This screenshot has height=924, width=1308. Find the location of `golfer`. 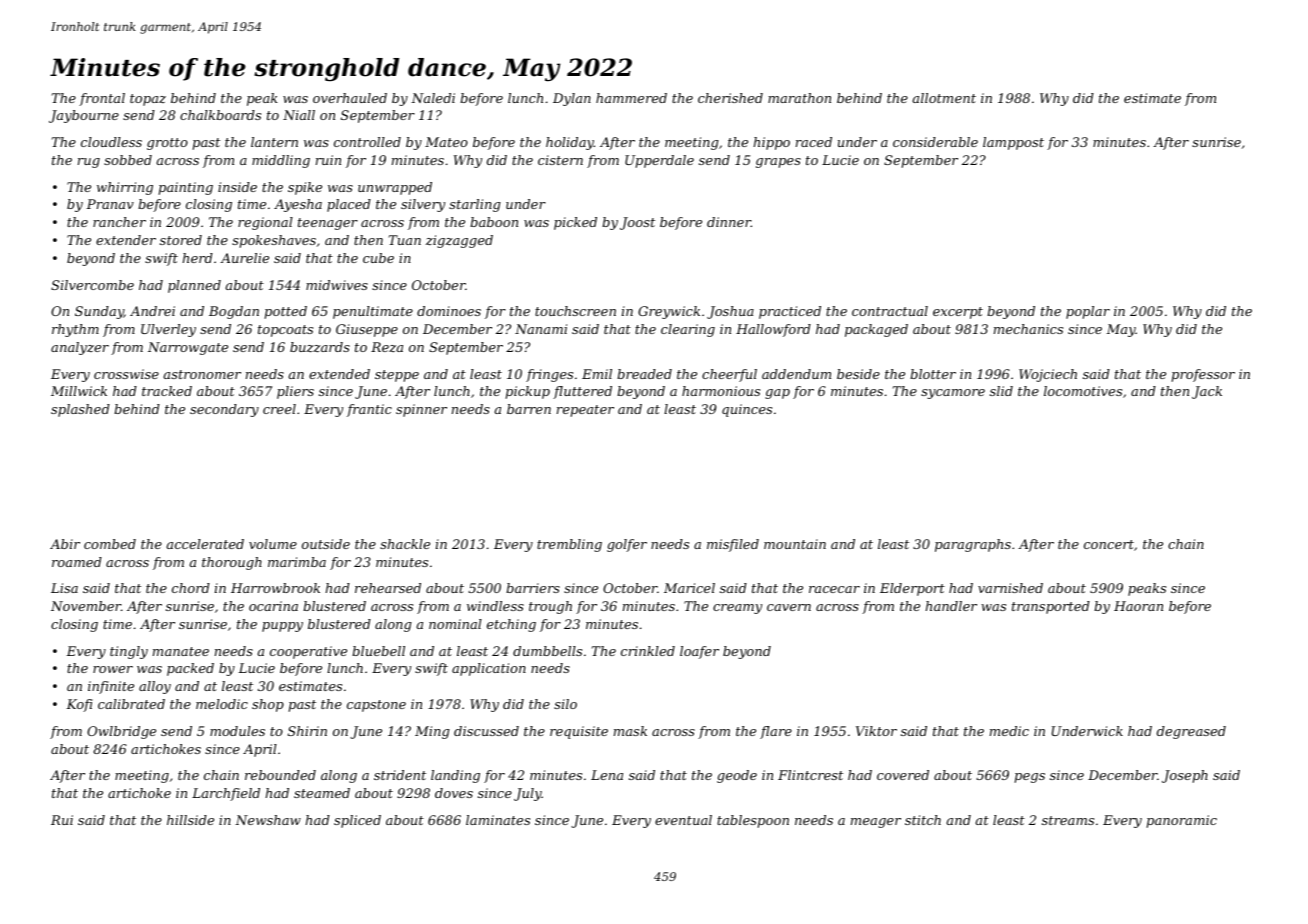

golfer is located at coordinates (627, 545).
